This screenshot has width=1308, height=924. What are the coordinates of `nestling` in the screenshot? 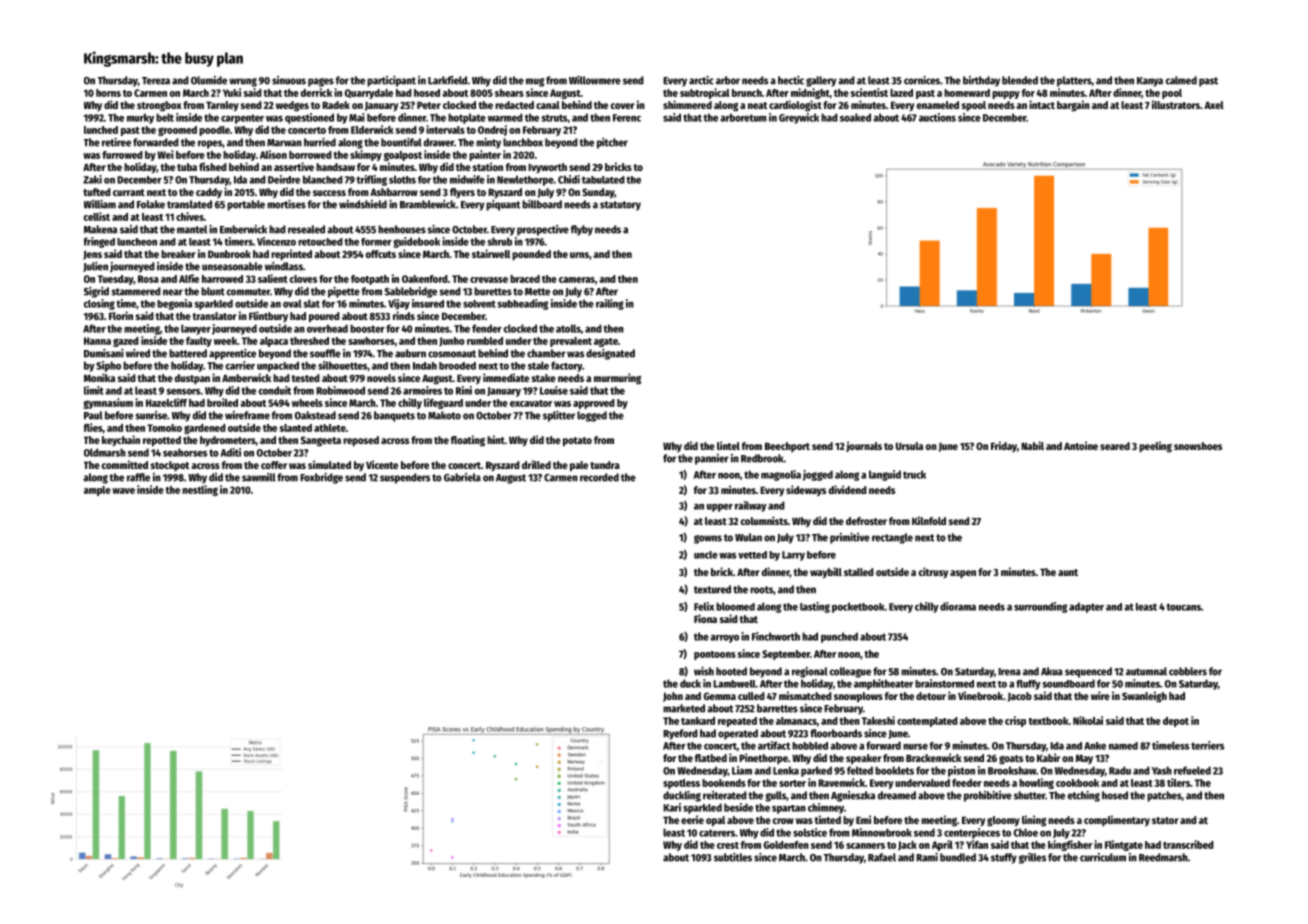 It's located at (200, 490).
